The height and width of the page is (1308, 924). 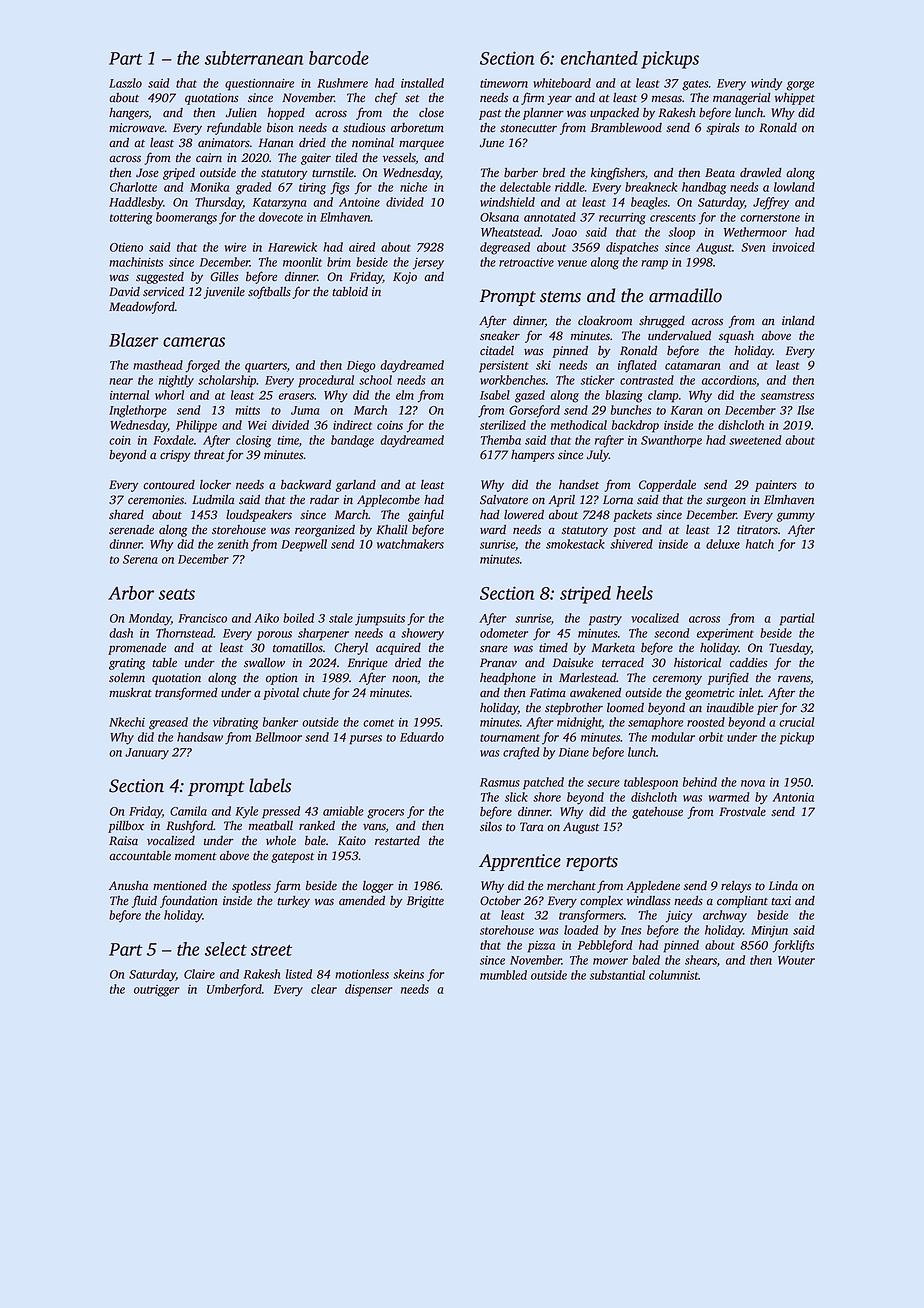 I want to click on Umberford, so click(x=234, y=990).
